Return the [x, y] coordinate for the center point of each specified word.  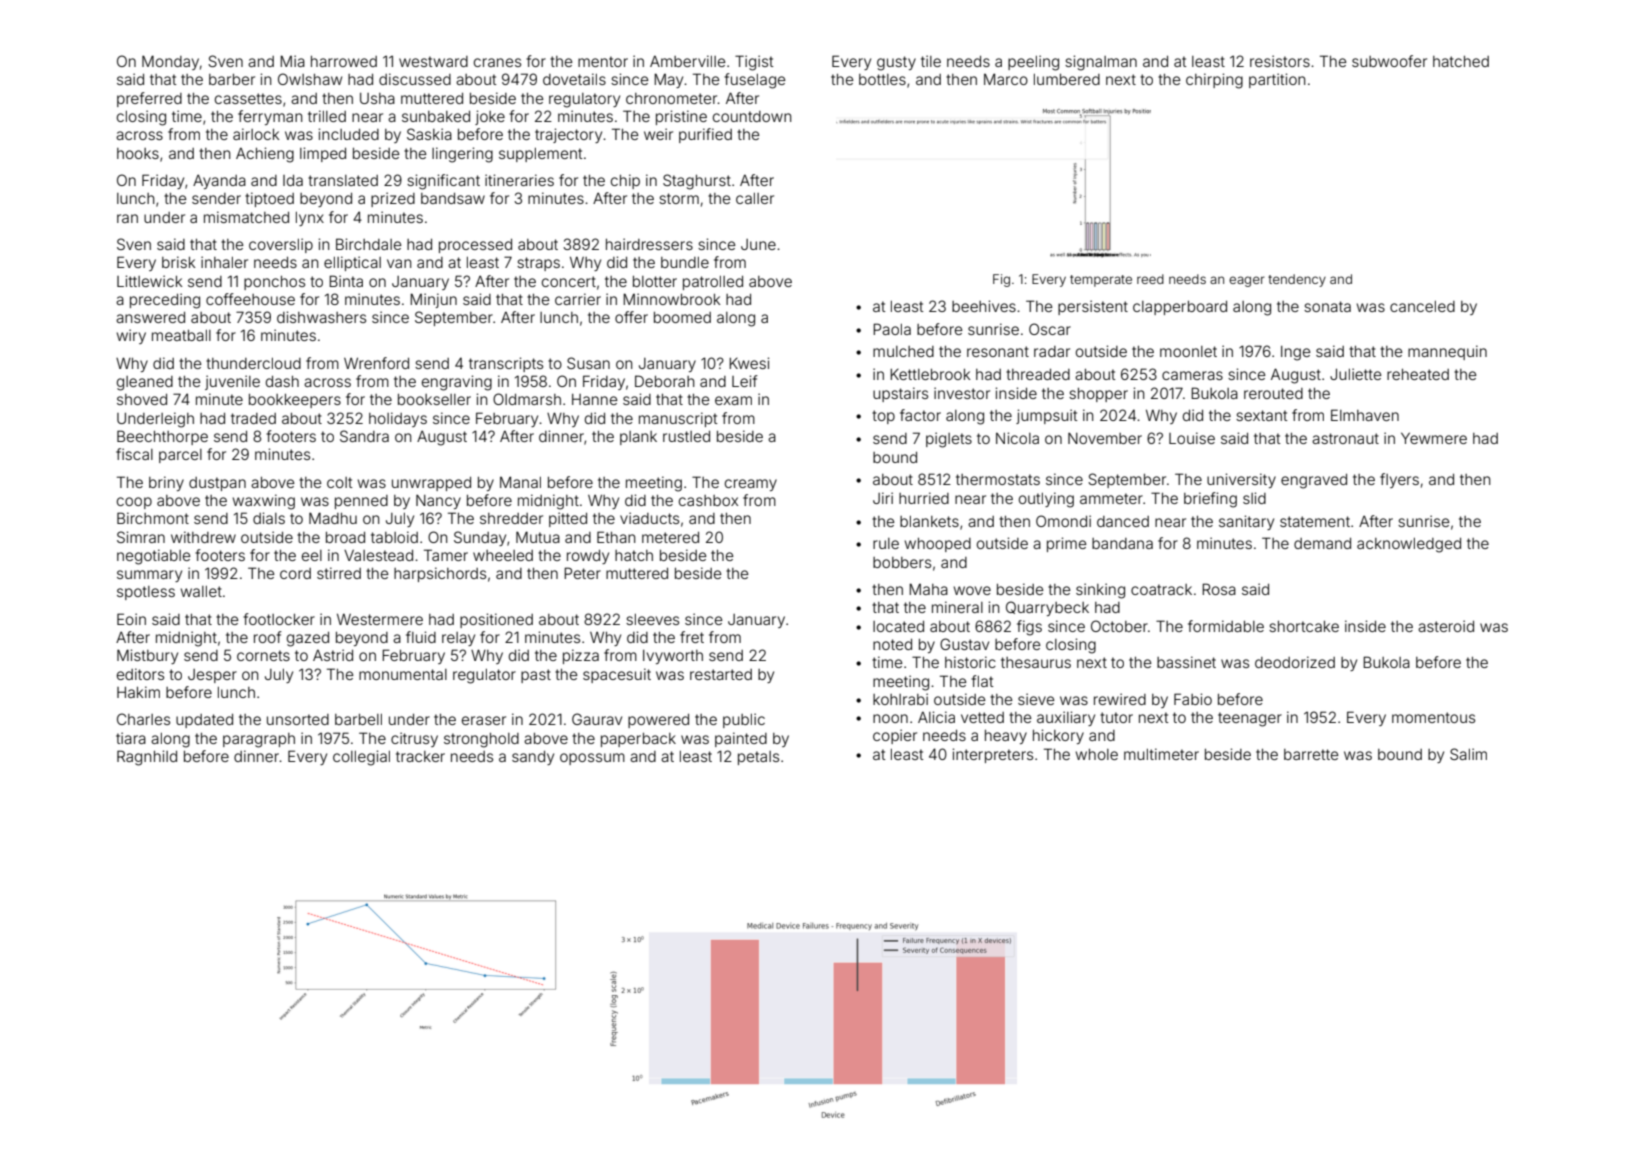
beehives [984, 306]
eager [1247, 281]
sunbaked [436, 116]
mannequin [1447, 352]
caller [755, 198]
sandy [533, 758]
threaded [1038, 374]
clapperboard [1180, 308]
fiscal [134, 454]
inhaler [224, 262]
